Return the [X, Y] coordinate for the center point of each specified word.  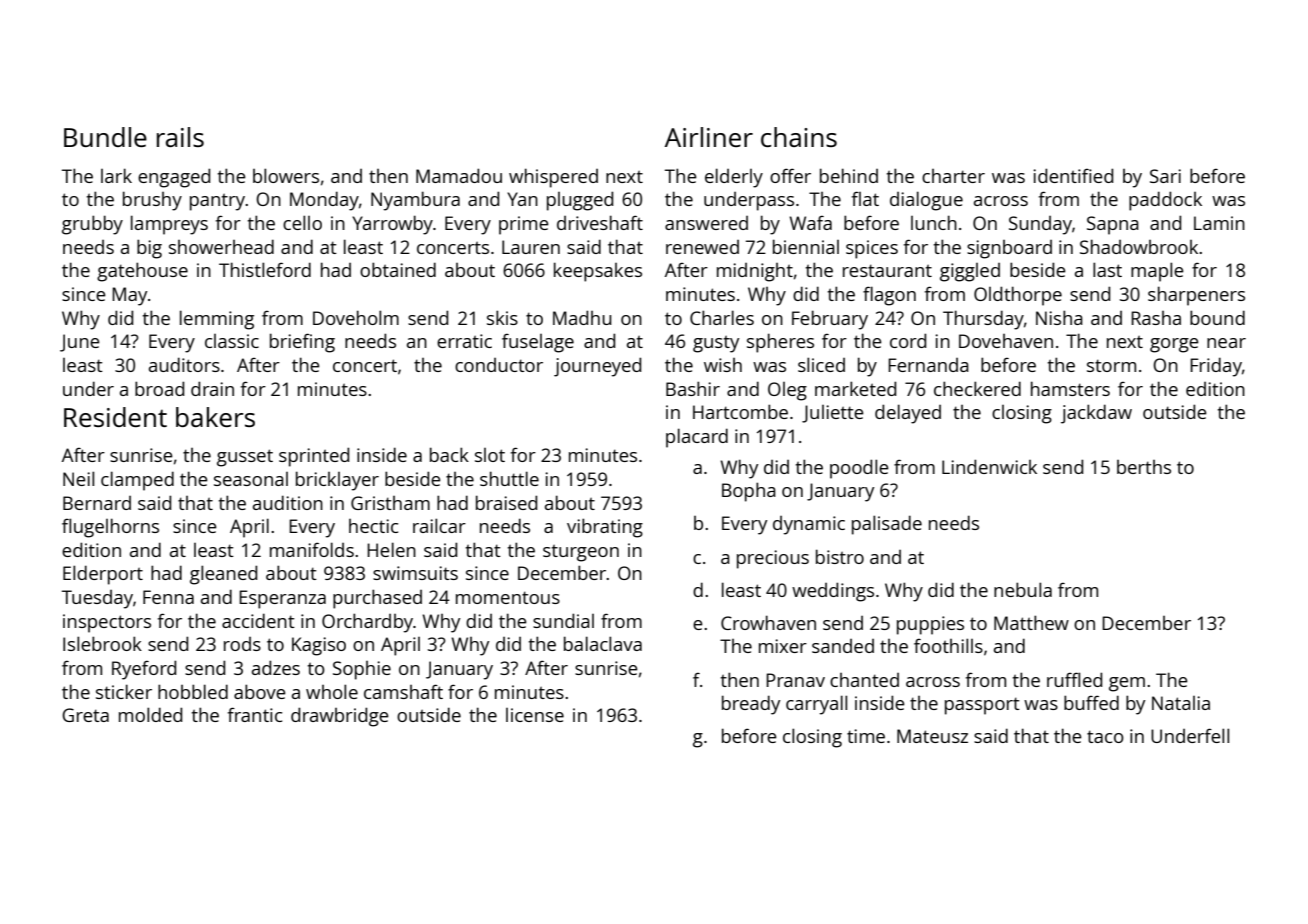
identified [1073, 175]
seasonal [251, 479]
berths [1144, 467]
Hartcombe [740, 411]
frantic [255, 714]
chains [799, 137]
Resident [115, 417]
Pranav [795, 680]
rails [180, 137]
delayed [908, 414]
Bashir [693, 388]
